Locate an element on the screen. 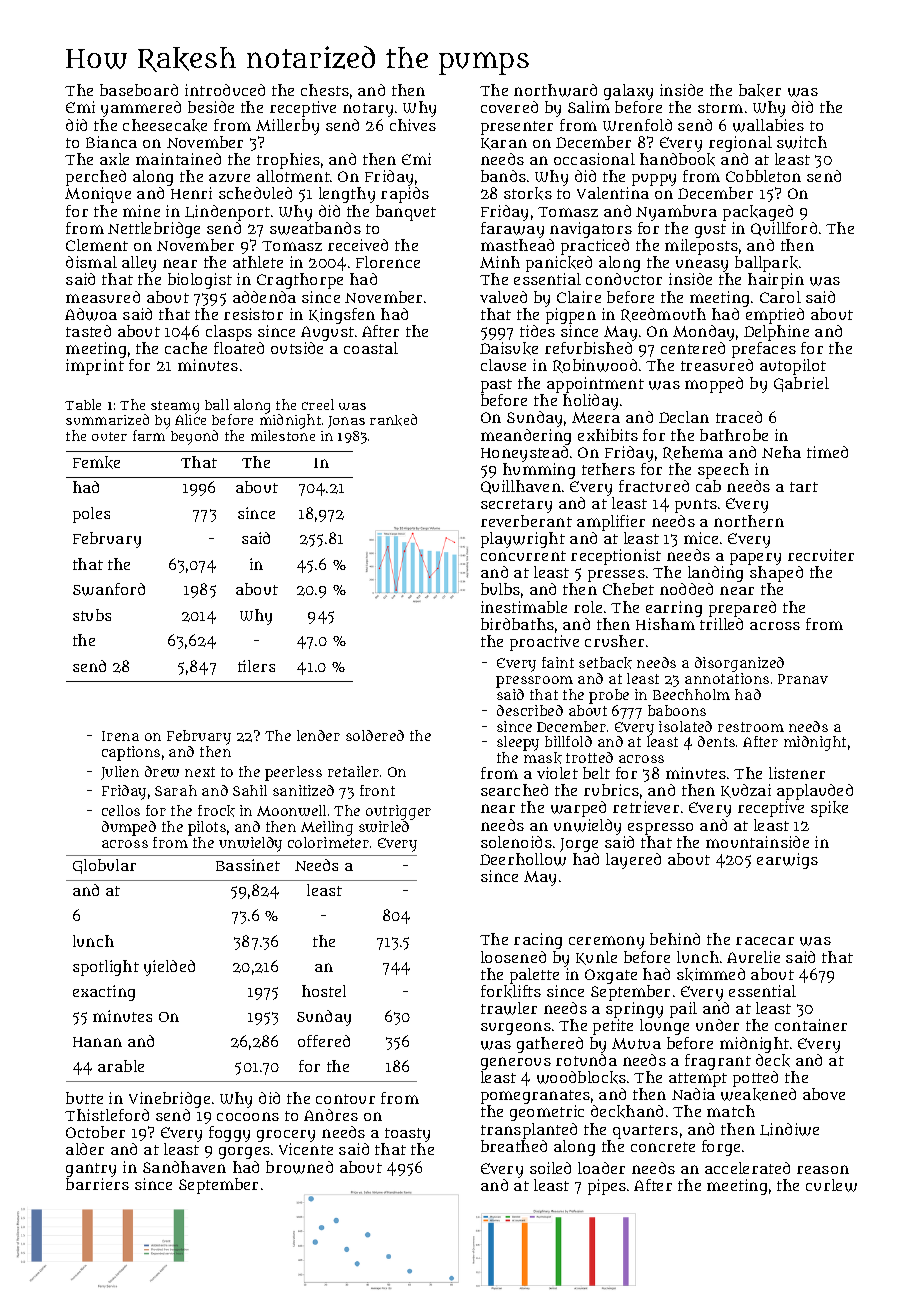  listener is located at coordinates (797, 773).
